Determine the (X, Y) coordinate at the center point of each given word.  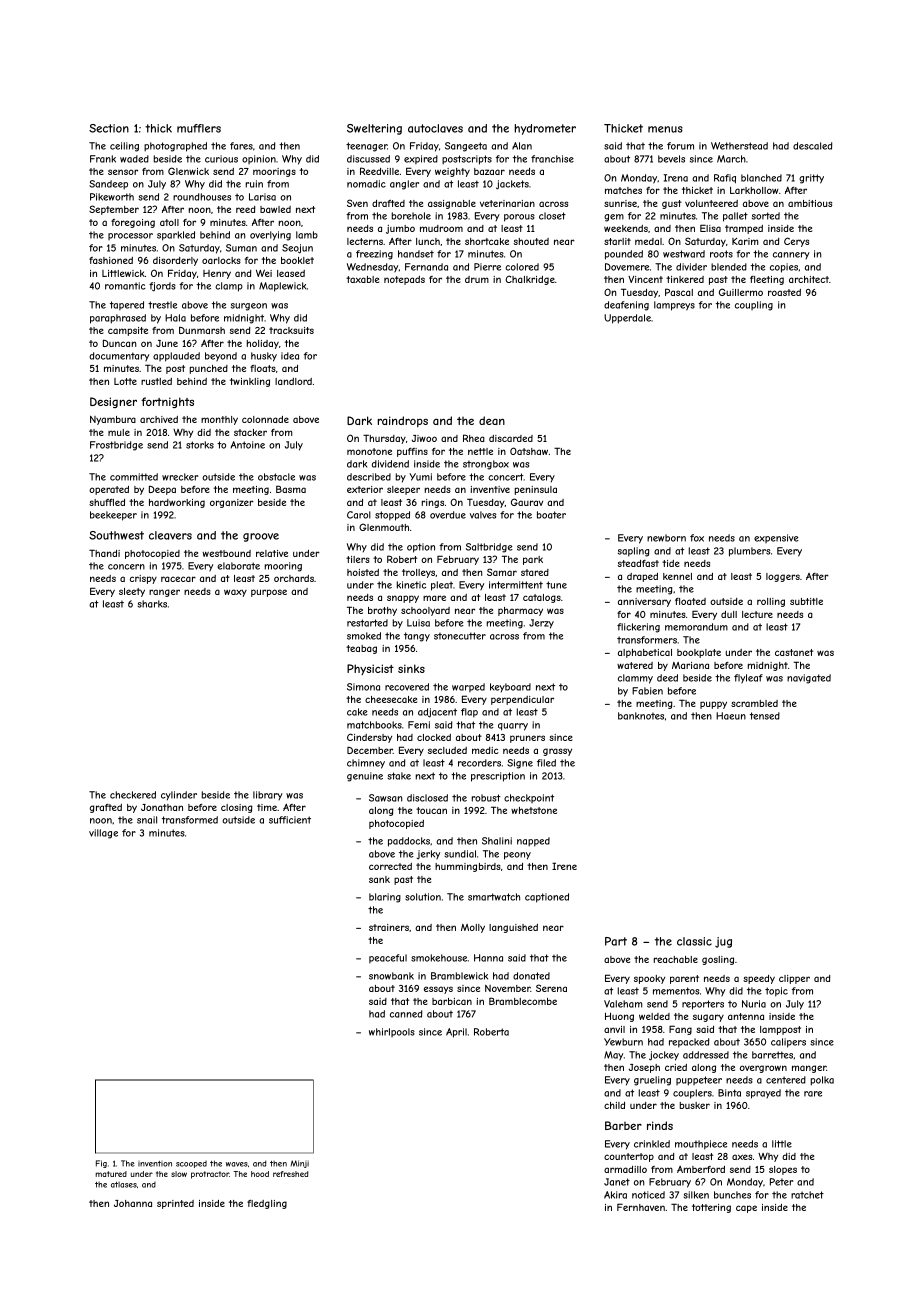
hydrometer (545, 129)
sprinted (175, 1204)
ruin (254, 184)
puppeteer (699, 1081)
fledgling (267, 1204)
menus (665, 129)
